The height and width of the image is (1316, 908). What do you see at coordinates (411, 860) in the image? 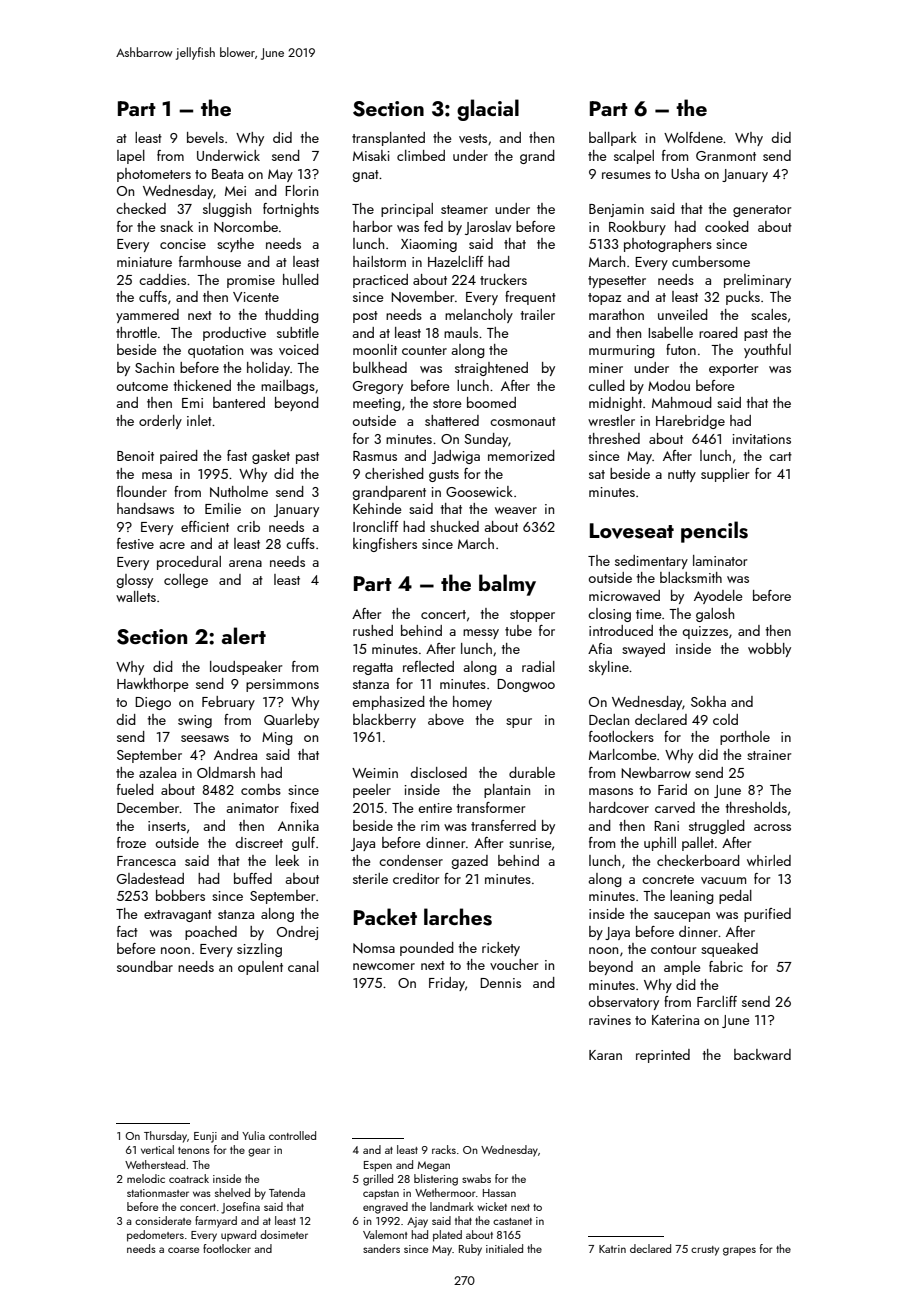
I see `condenser` at bounding box center [411, 860].
